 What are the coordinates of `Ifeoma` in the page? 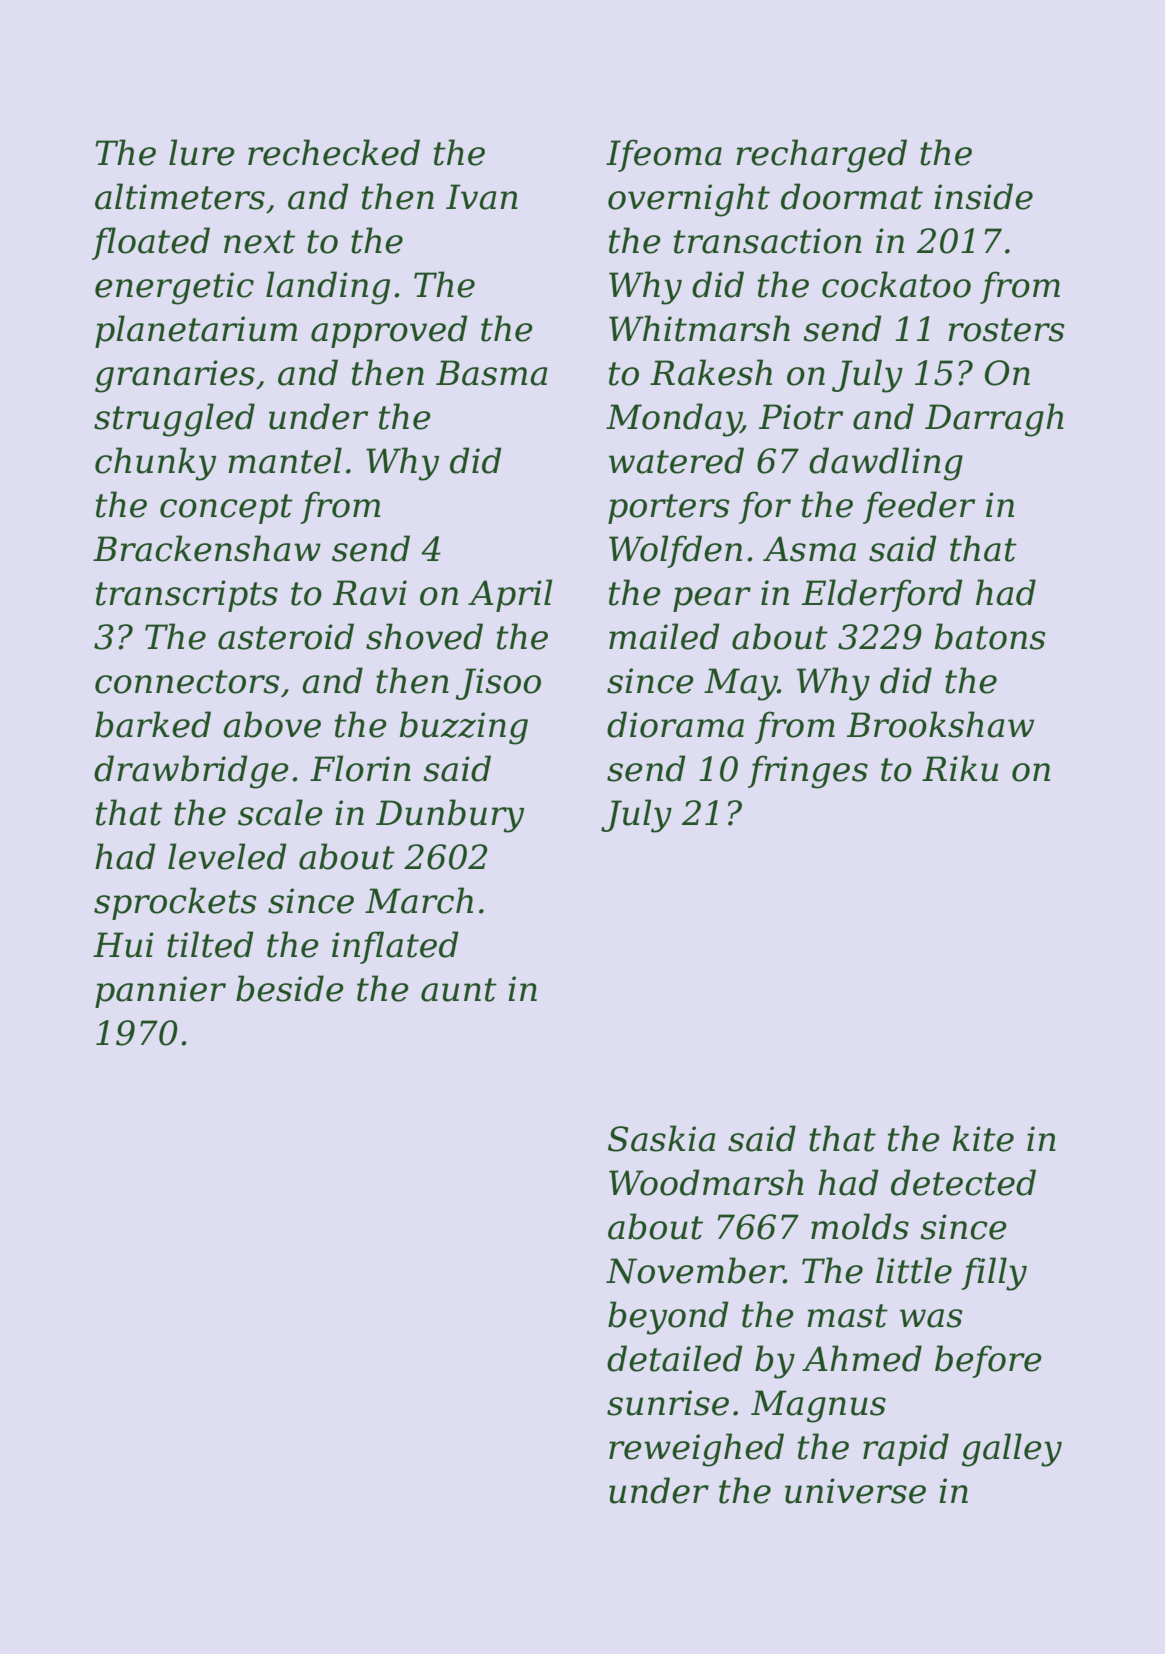 It's located at (664, 155).
